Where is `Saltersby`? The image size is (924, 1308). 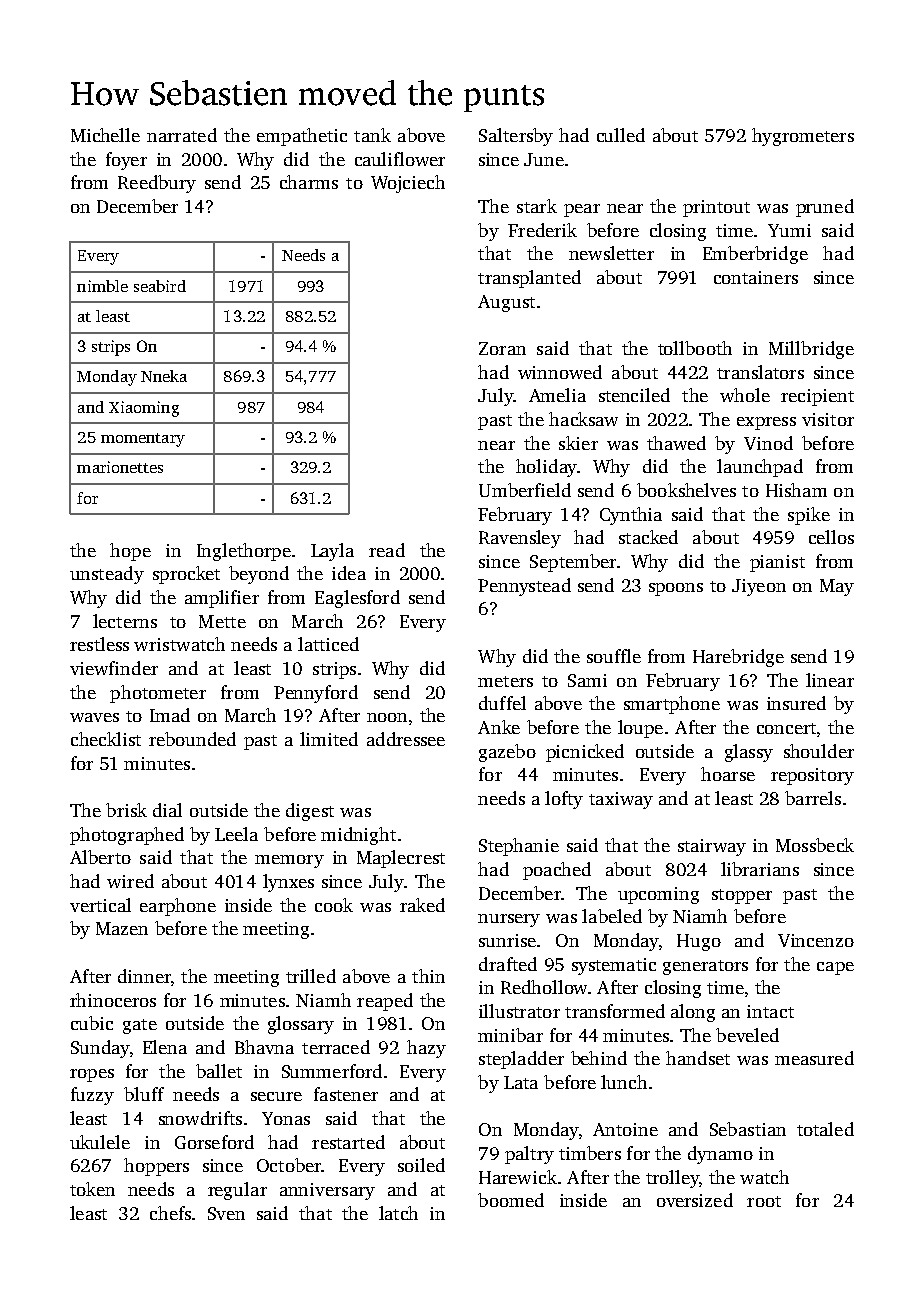
Saltersby is located at coordinates (516, 137).
